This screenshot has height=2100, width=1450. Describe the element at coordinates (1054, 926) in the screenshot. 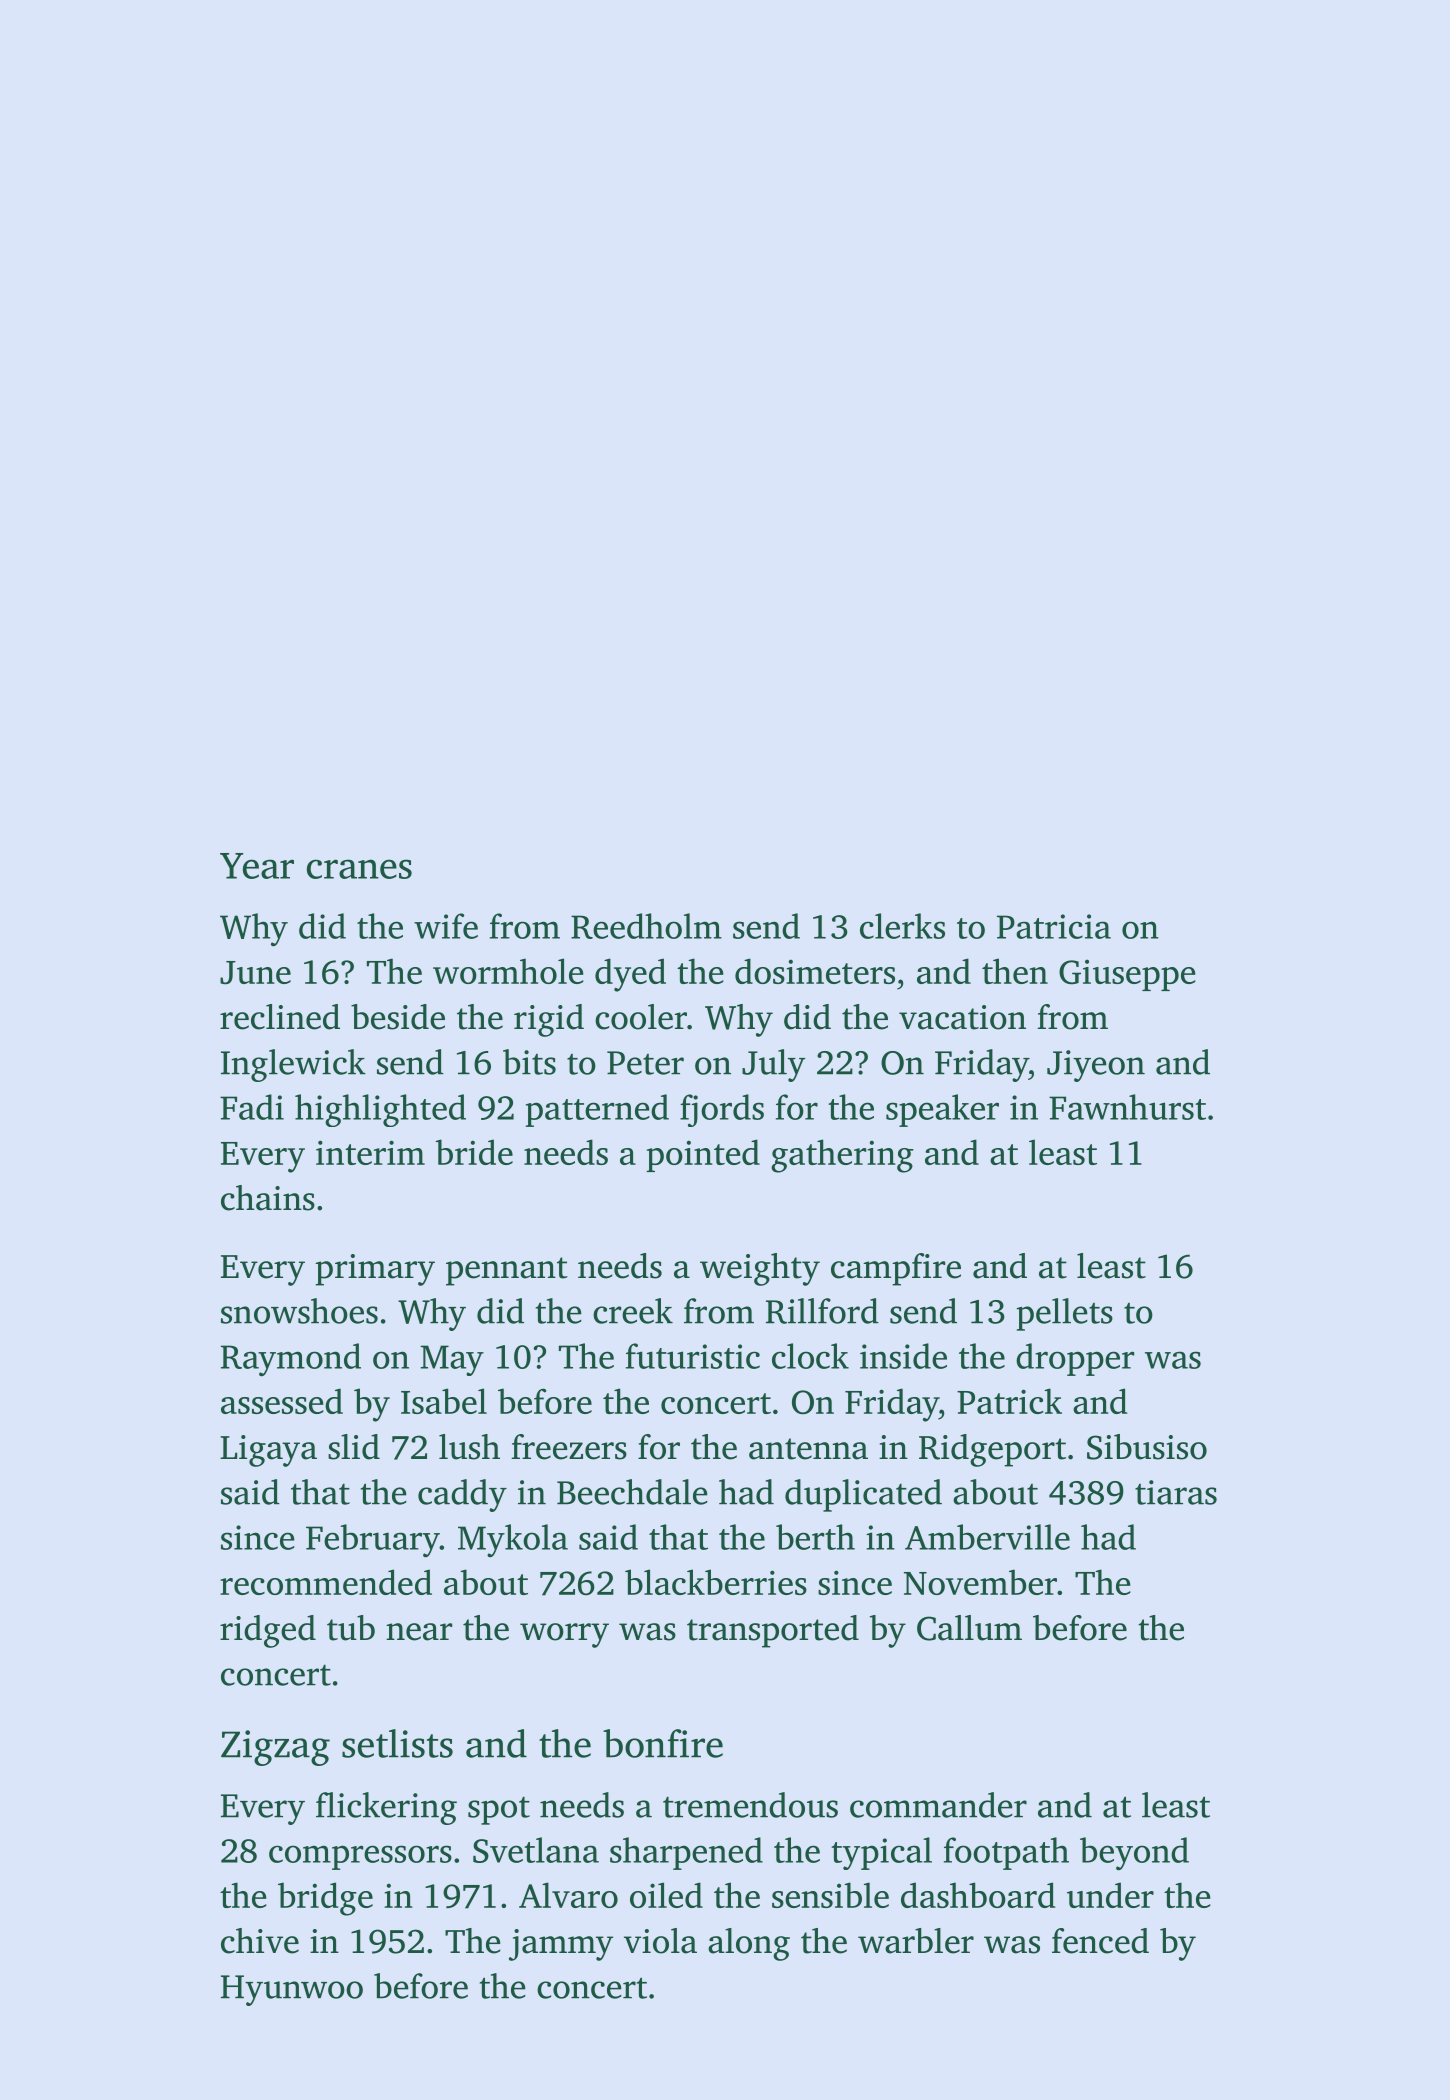

I see `Patricia` at that location.
